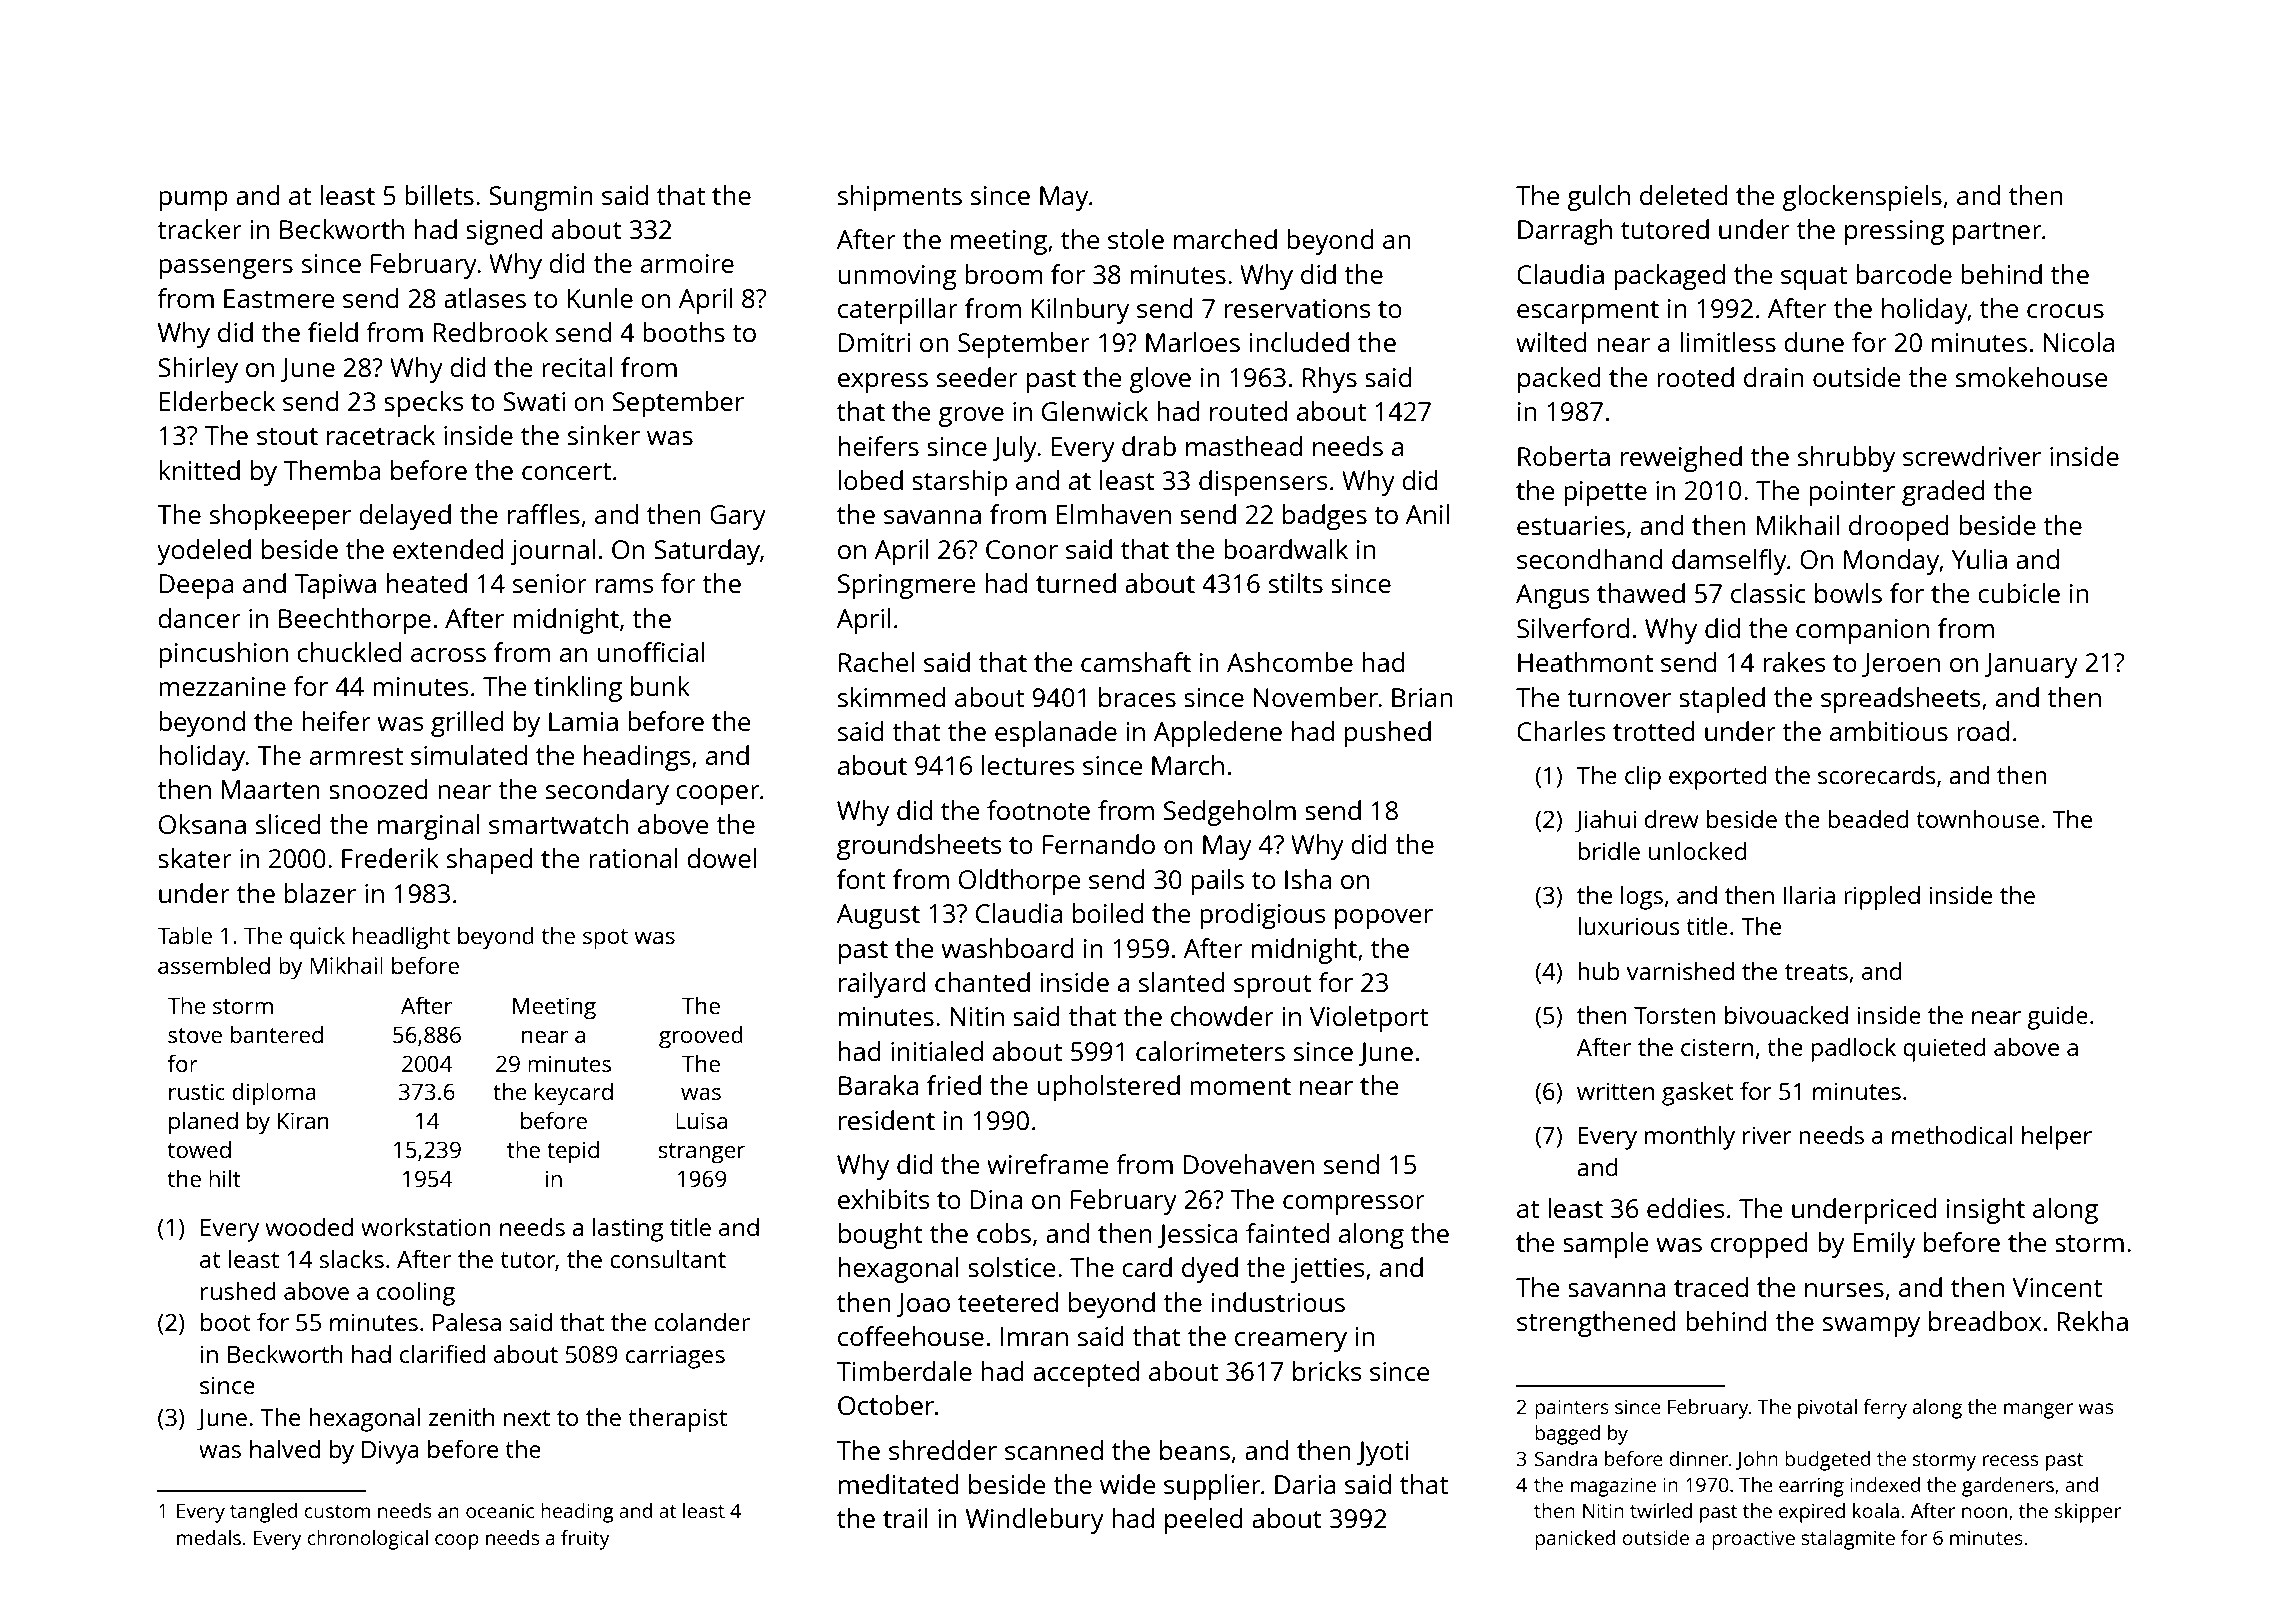 This screenshot has height=1620, width=2292. What do you see at coordinates (1862, 198) in the screenshot?
I see `glockenspiels` at bounding box center [1862, 198].
